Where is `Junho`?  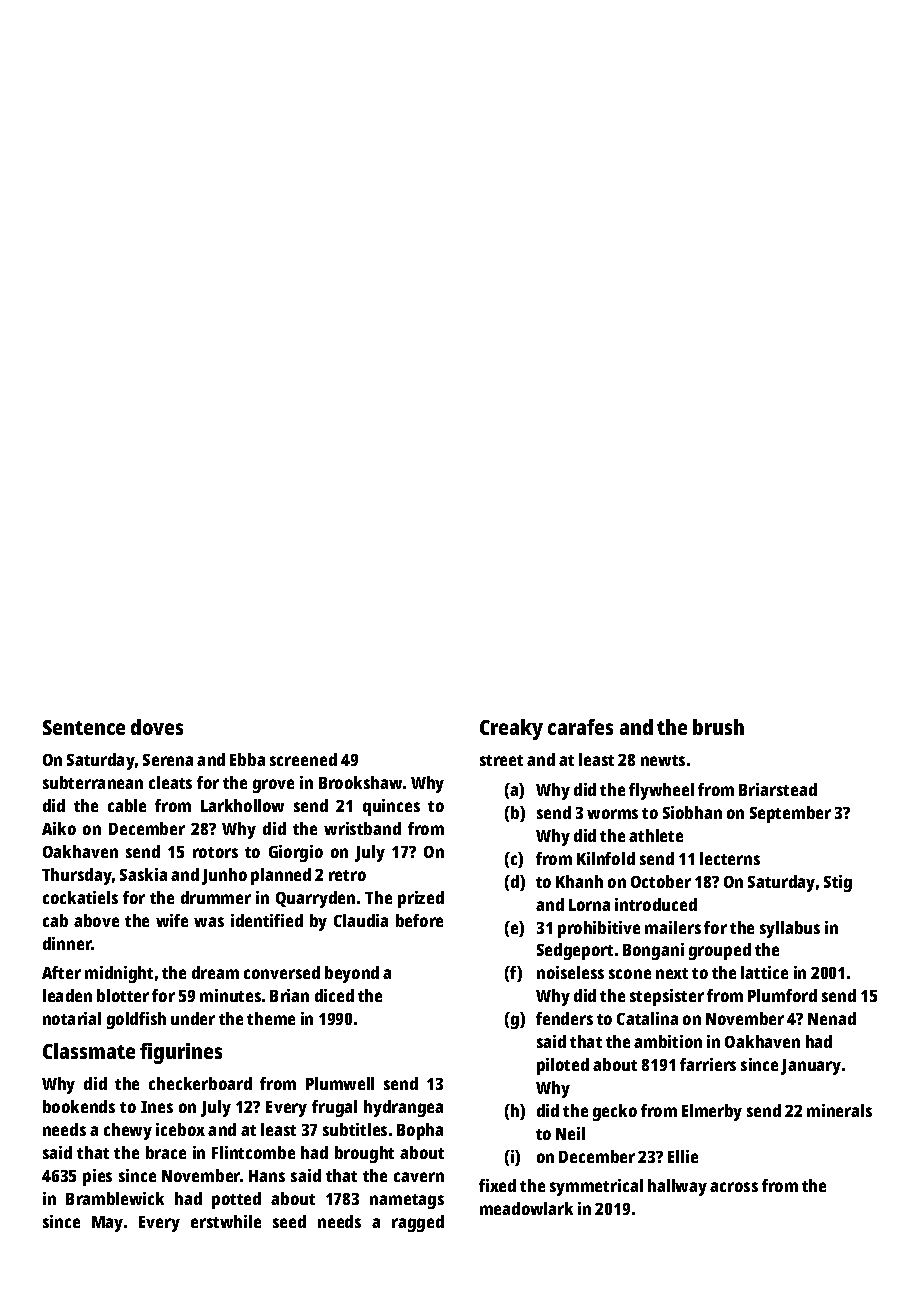
Junho is located at coordinates (224, 876).
